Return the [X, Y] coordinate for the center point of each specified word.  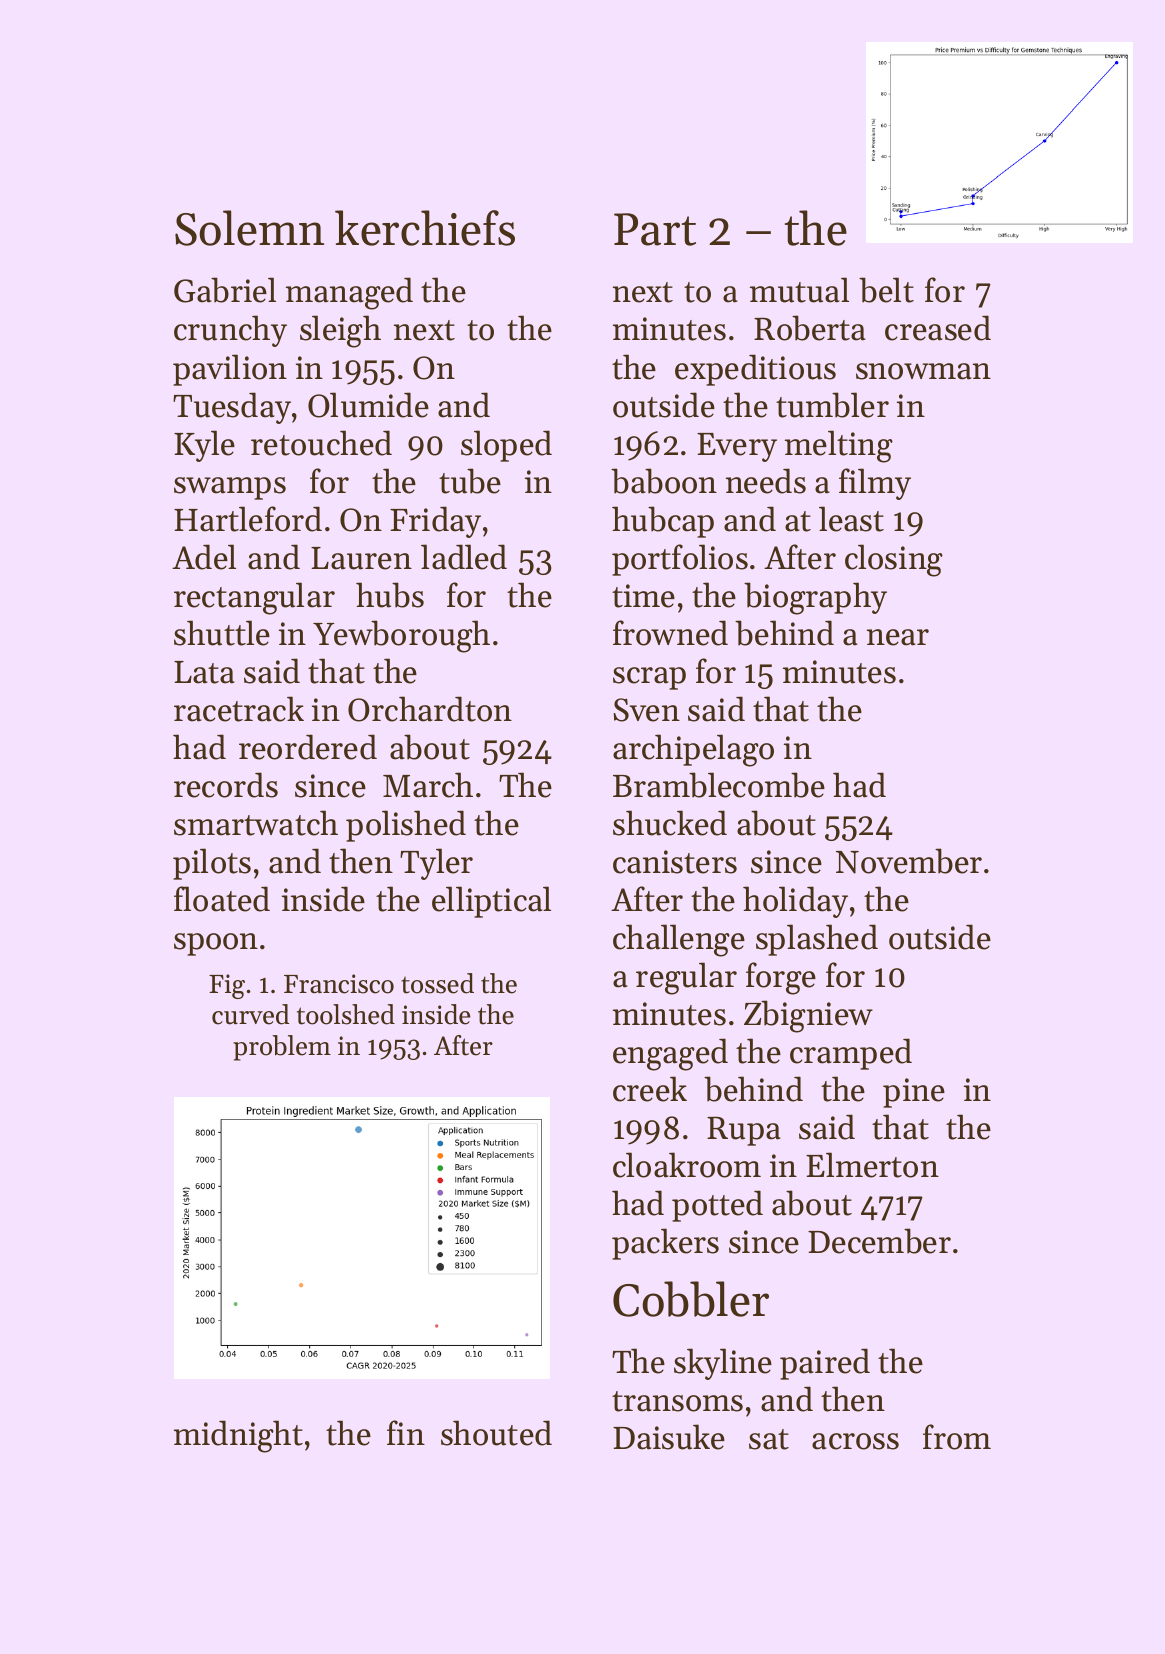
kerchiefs [425, 228]
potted [717, 1206]
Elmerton [872, 1165]
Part [655, 229]
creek [650, 1089]
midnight [238, 1436]
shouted [496, 1433]
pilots [212, 864]
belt [886, 290]
